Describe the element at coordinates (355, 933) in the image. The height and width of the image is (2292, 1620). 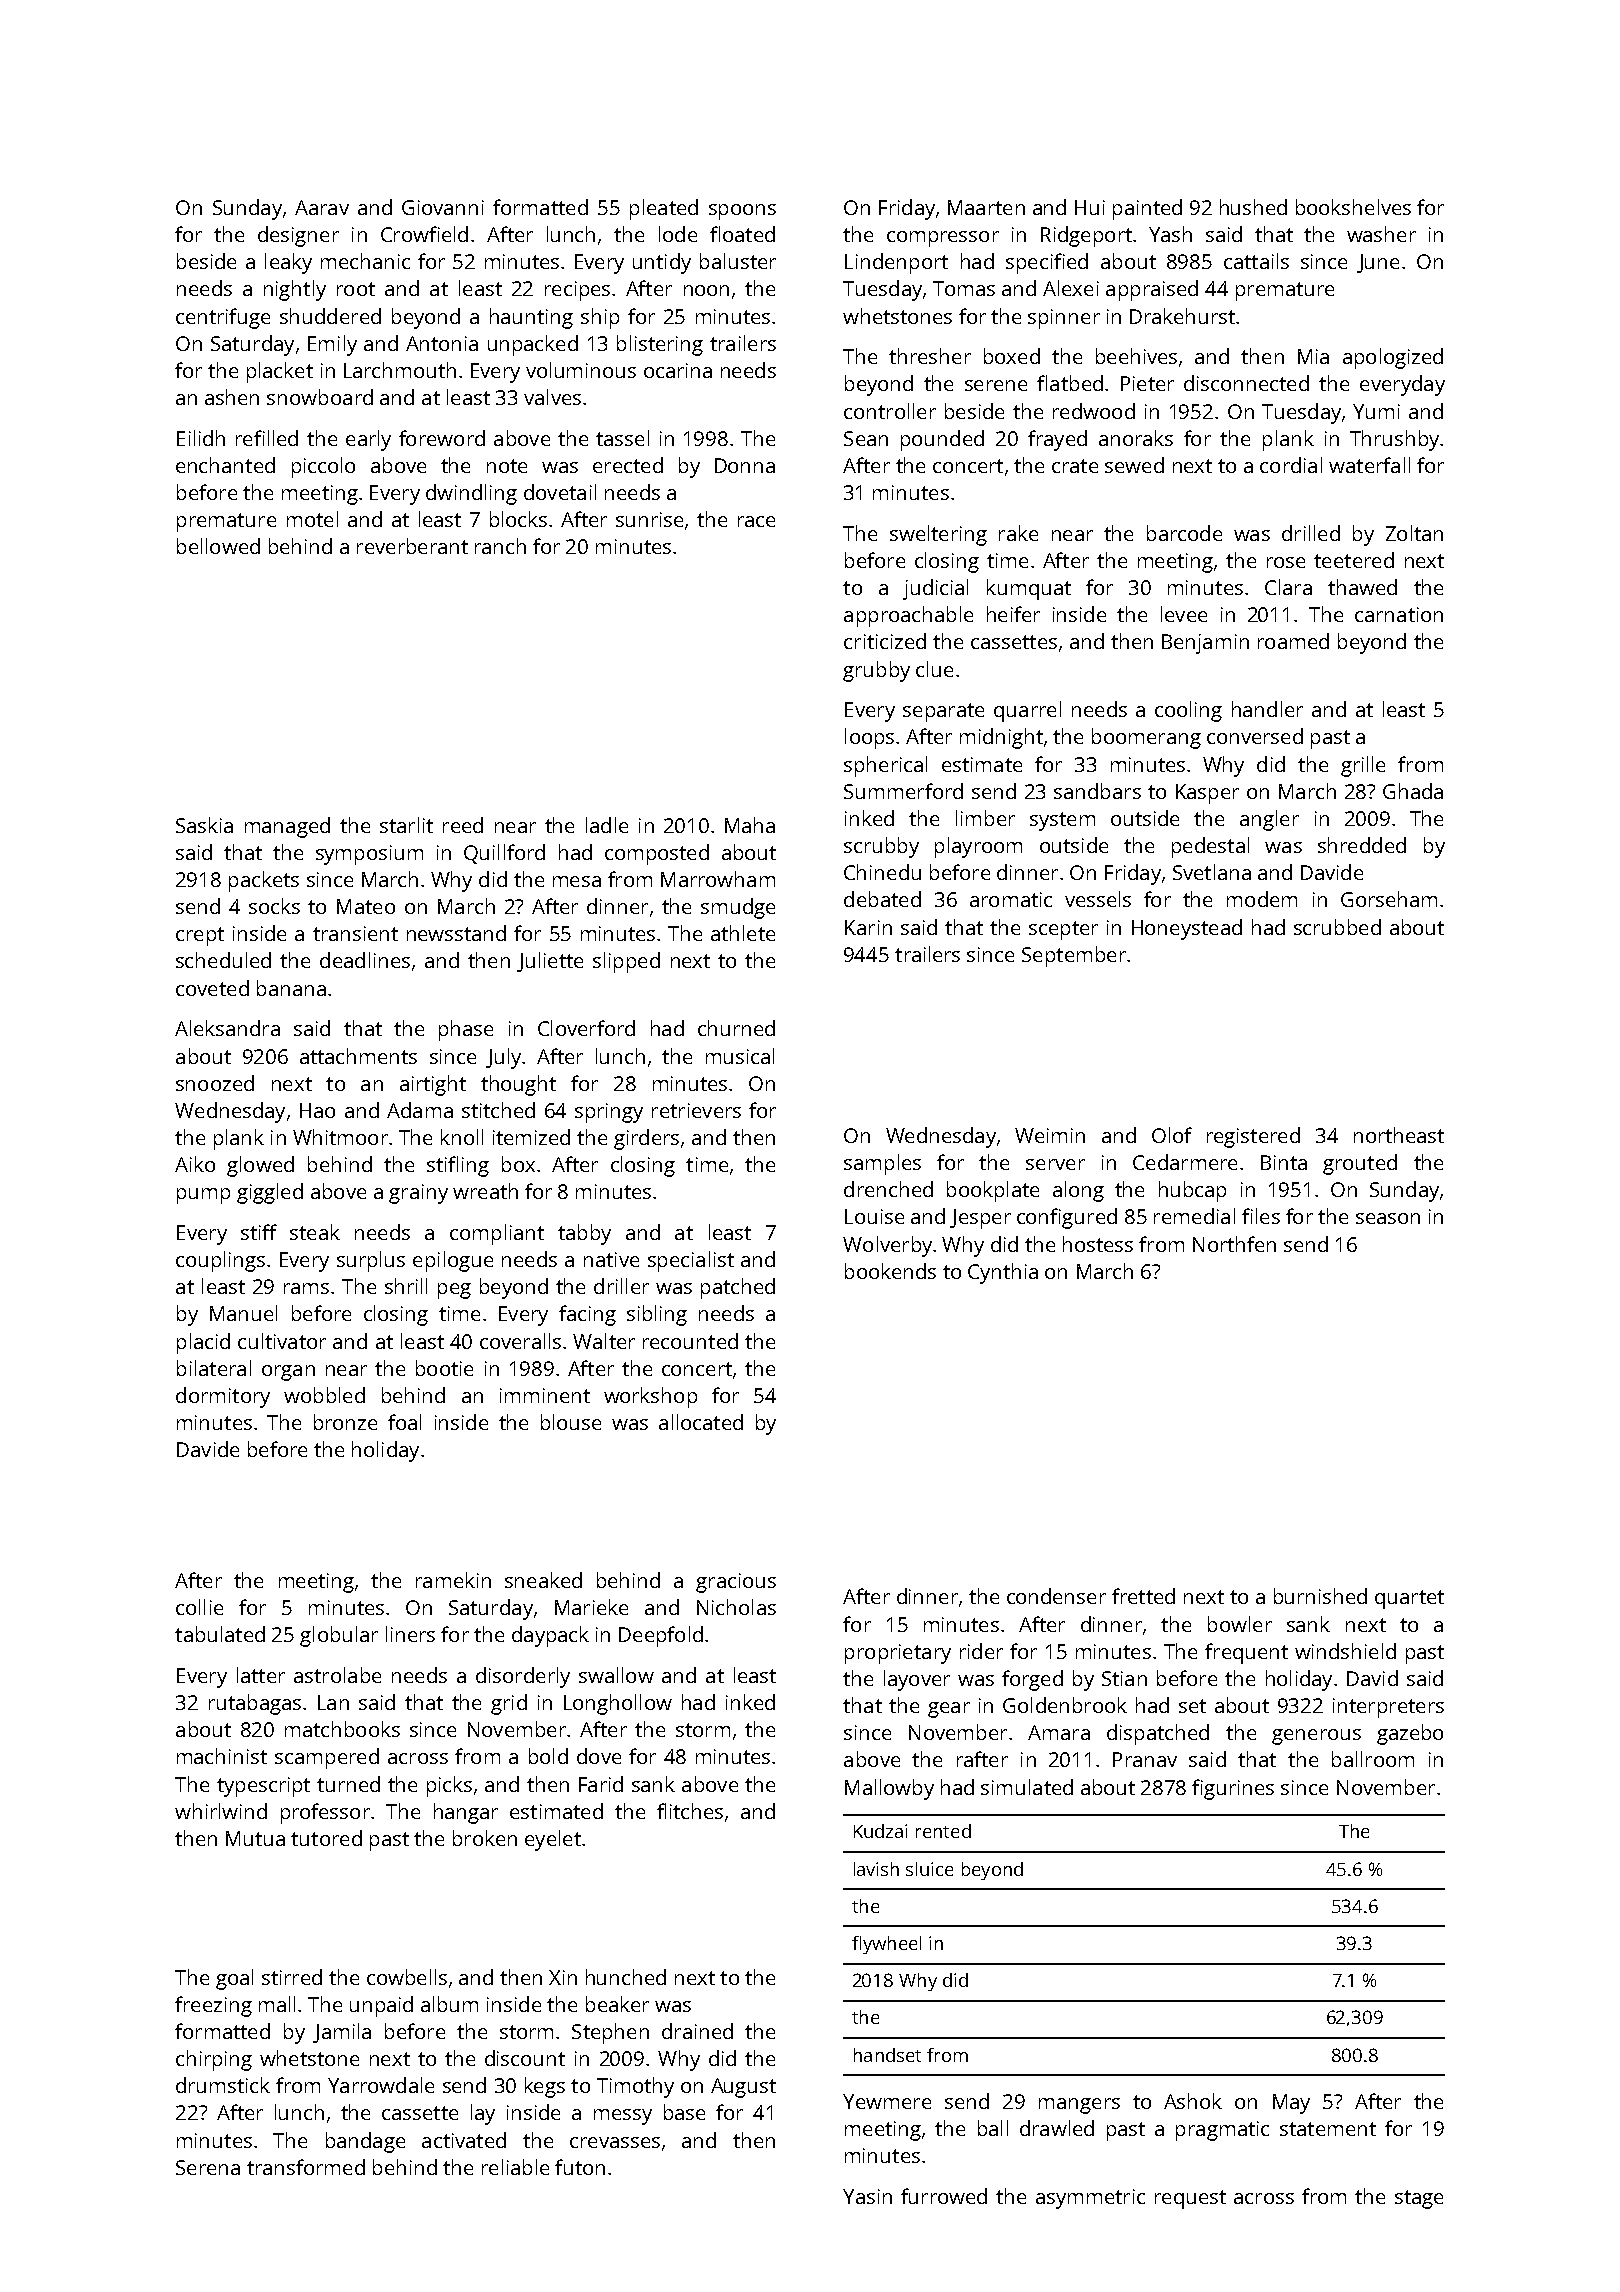
I see `transient` at that location.
